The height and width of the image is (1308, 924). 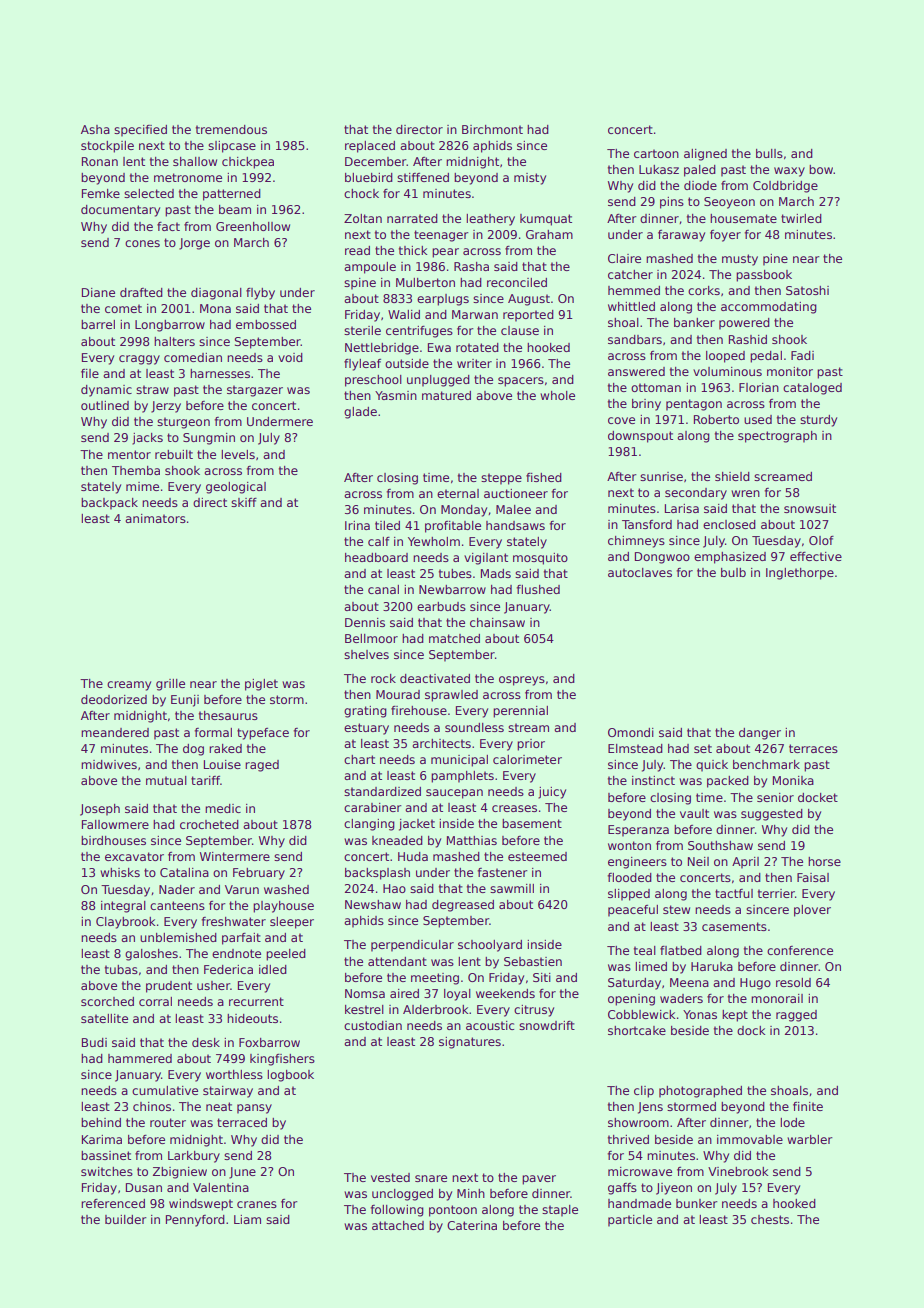 What do you see at coordinates (800, 574) in the image?
I see `Inglethorpe` at bounding box center [800, 574].
